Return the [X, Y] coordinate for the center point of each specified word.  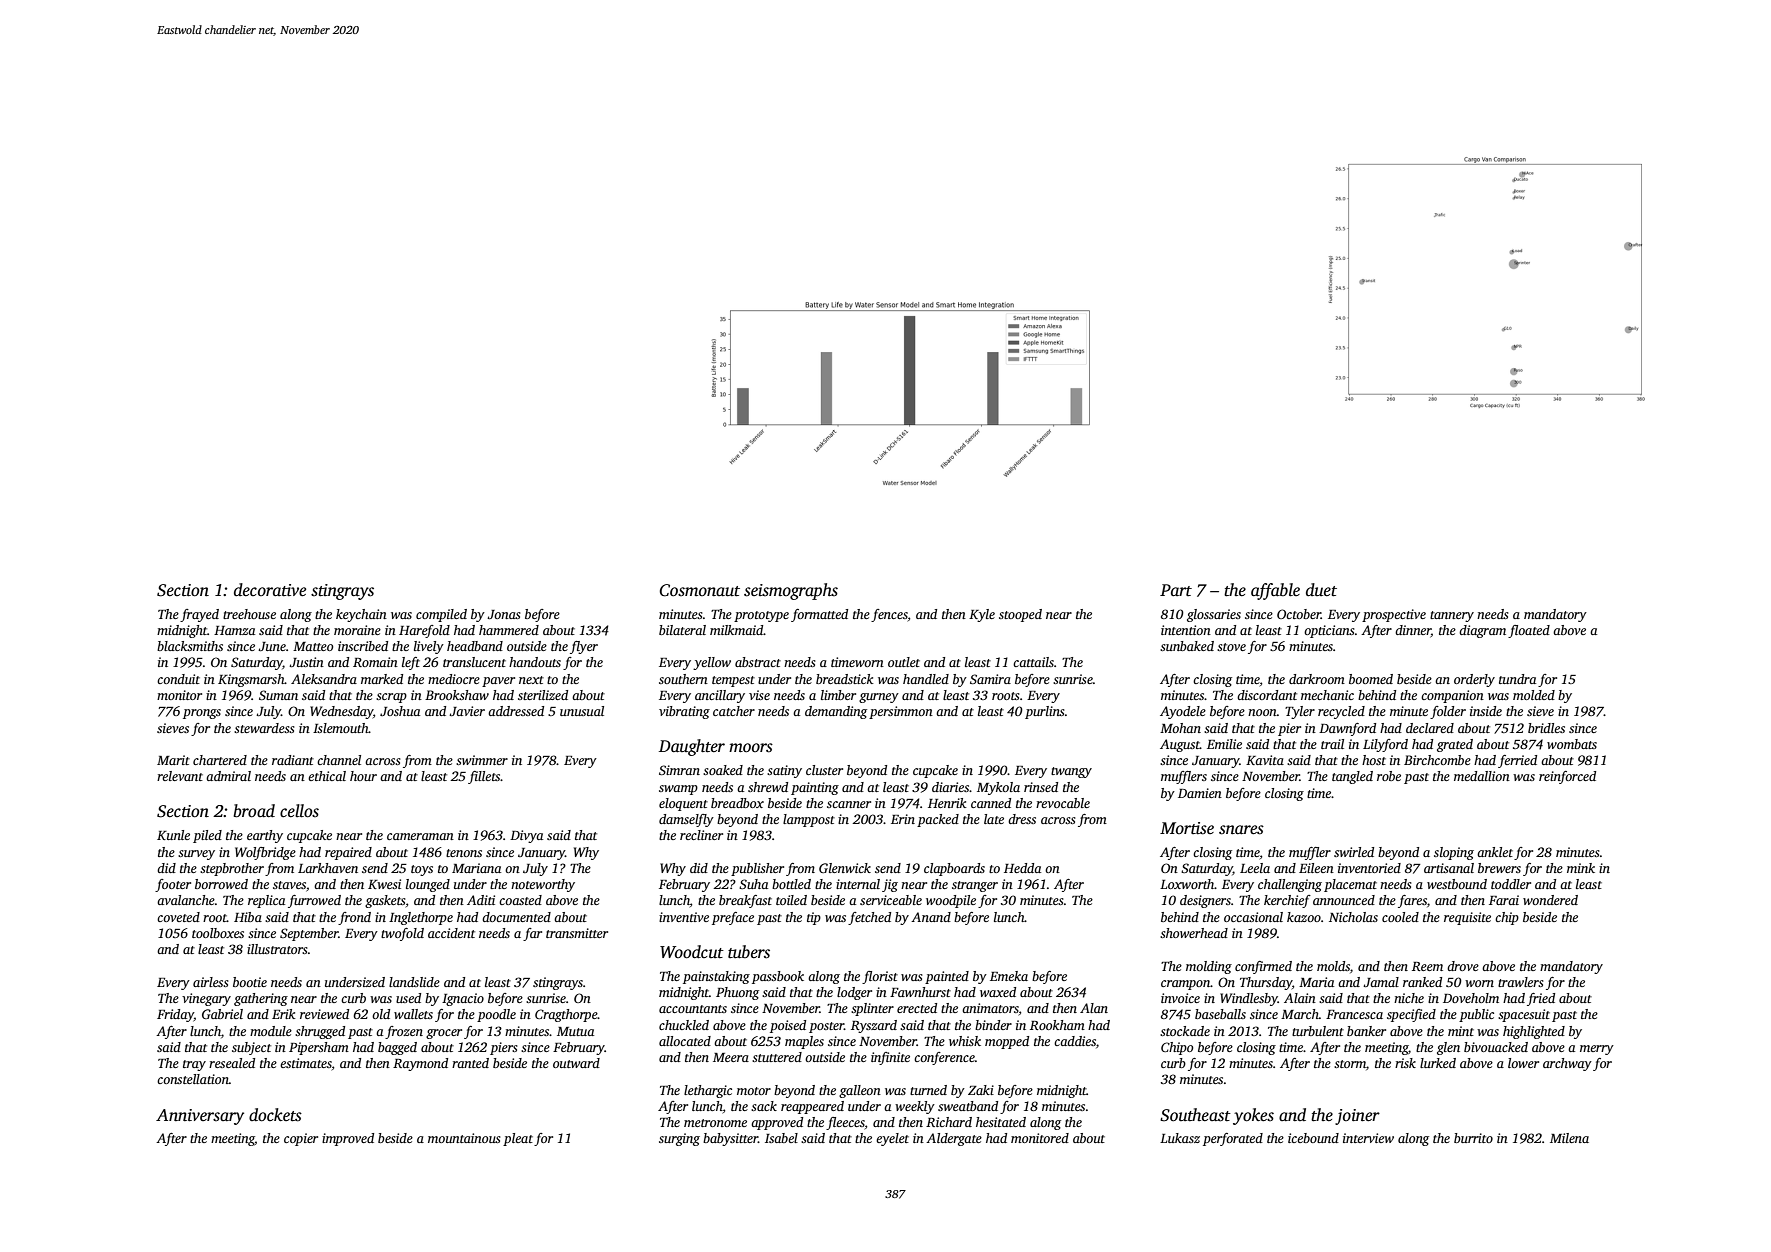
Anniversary [200, 1117]
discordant [1267, 695]
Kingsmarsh [251, 680]
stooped [1020, 615]
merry [1597, 1050]
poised [788, 1026]
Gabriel [222, 1014]
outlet [904, 662]
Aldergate [954, 1139]
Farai [1504, 900]
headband [475, 646]
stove [1231, 647]
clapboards [954, 869]
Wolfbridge [265, 853]
